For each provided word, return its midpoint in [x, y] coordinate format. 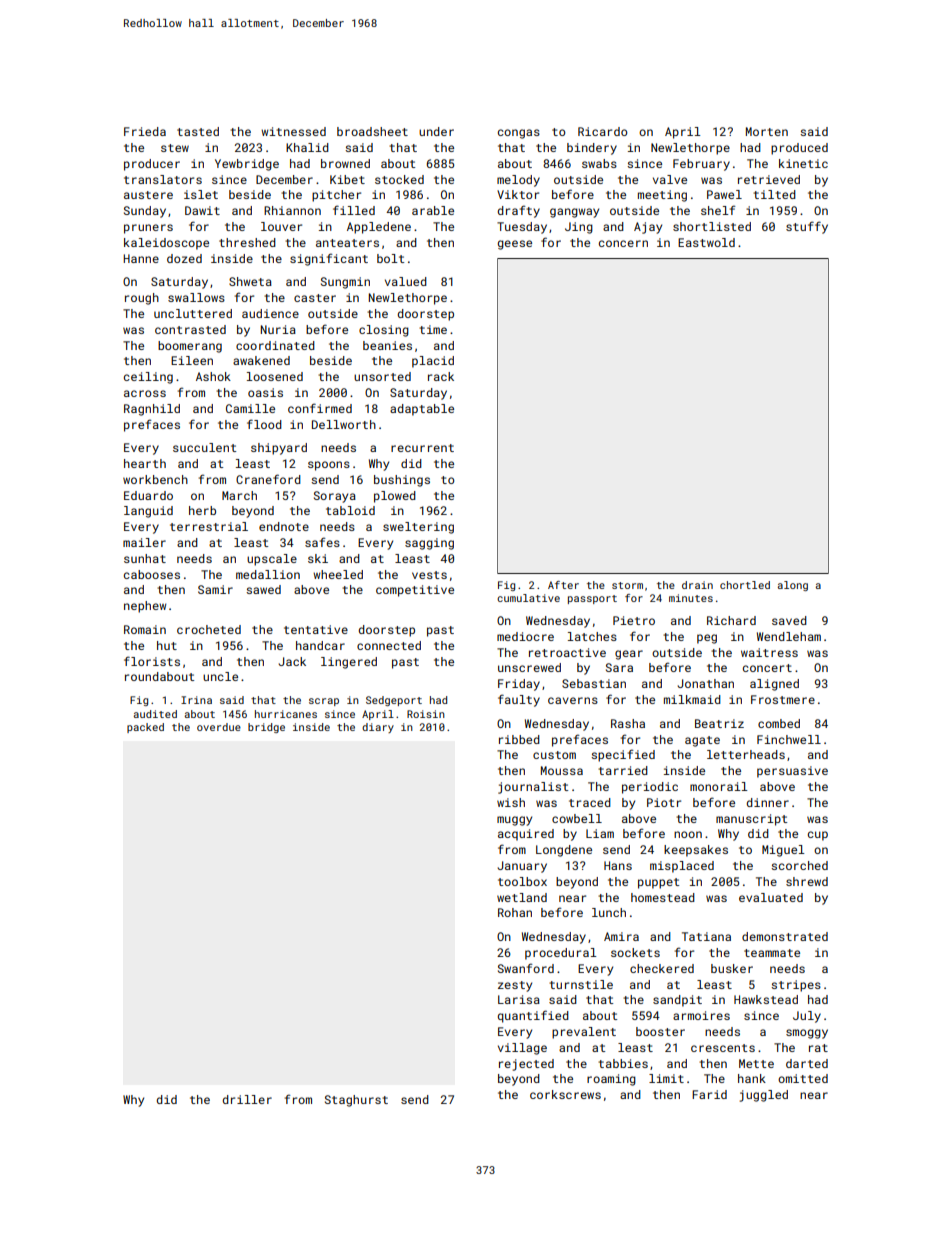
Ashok [213, 376]
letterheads [746, 754]
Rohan [515, 912]
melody [518, 181]
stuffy [807, 227]
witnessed [293, 131]
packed [145, 728]
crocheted [209, 629]
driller [247, 1099]
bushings [402, 481]
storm [627, 585]
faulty [519, 700]
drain [697, 585]
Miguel [783, 851]
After [563, 585]
